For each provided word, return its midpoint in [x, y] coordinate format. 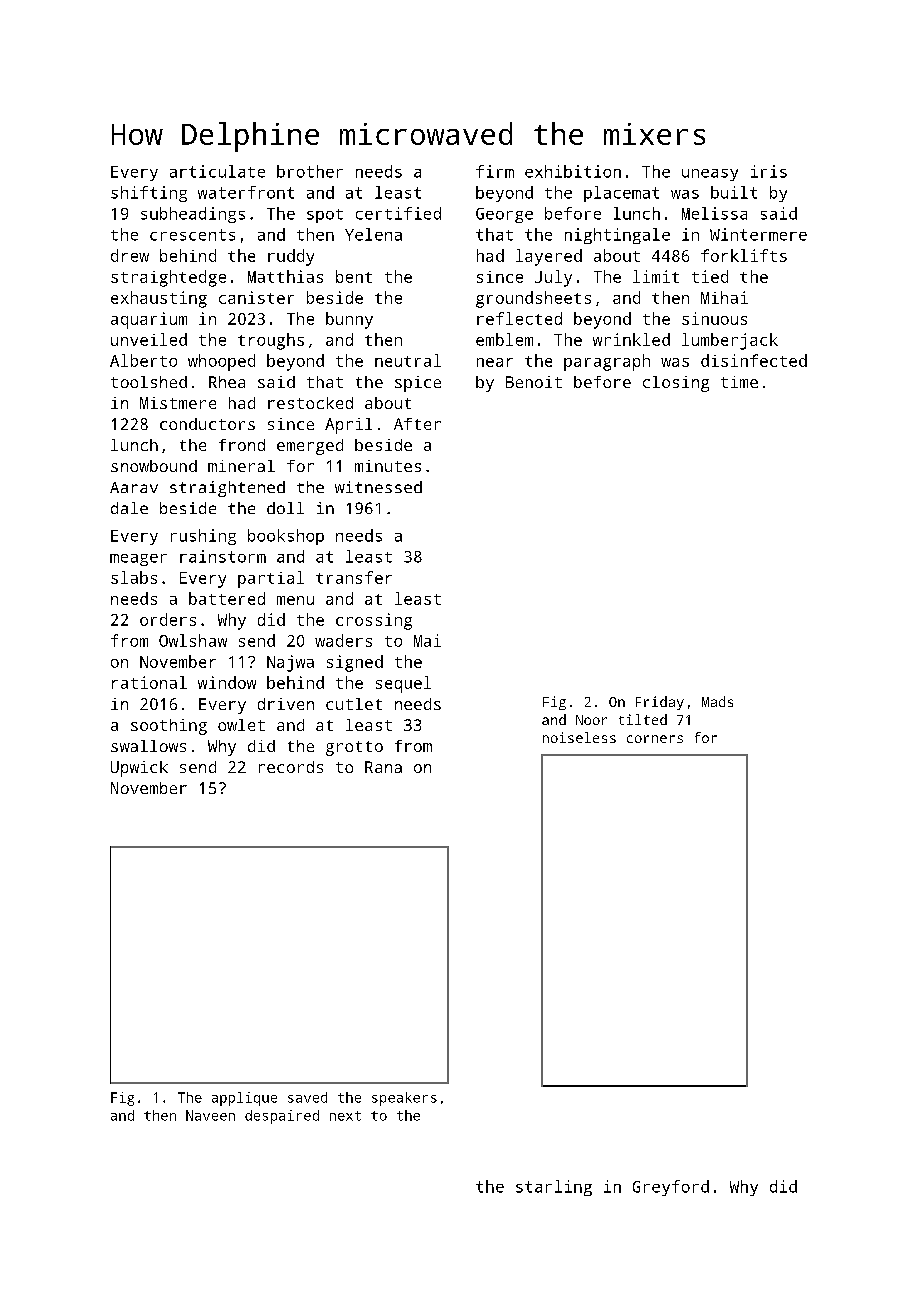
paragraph [607, 362]
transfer [354, 577]
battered [227, 598]
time [739, 382]
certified [398, 213]
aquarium [149, 320]
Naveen [210, 1115]
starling [554, 1188]
